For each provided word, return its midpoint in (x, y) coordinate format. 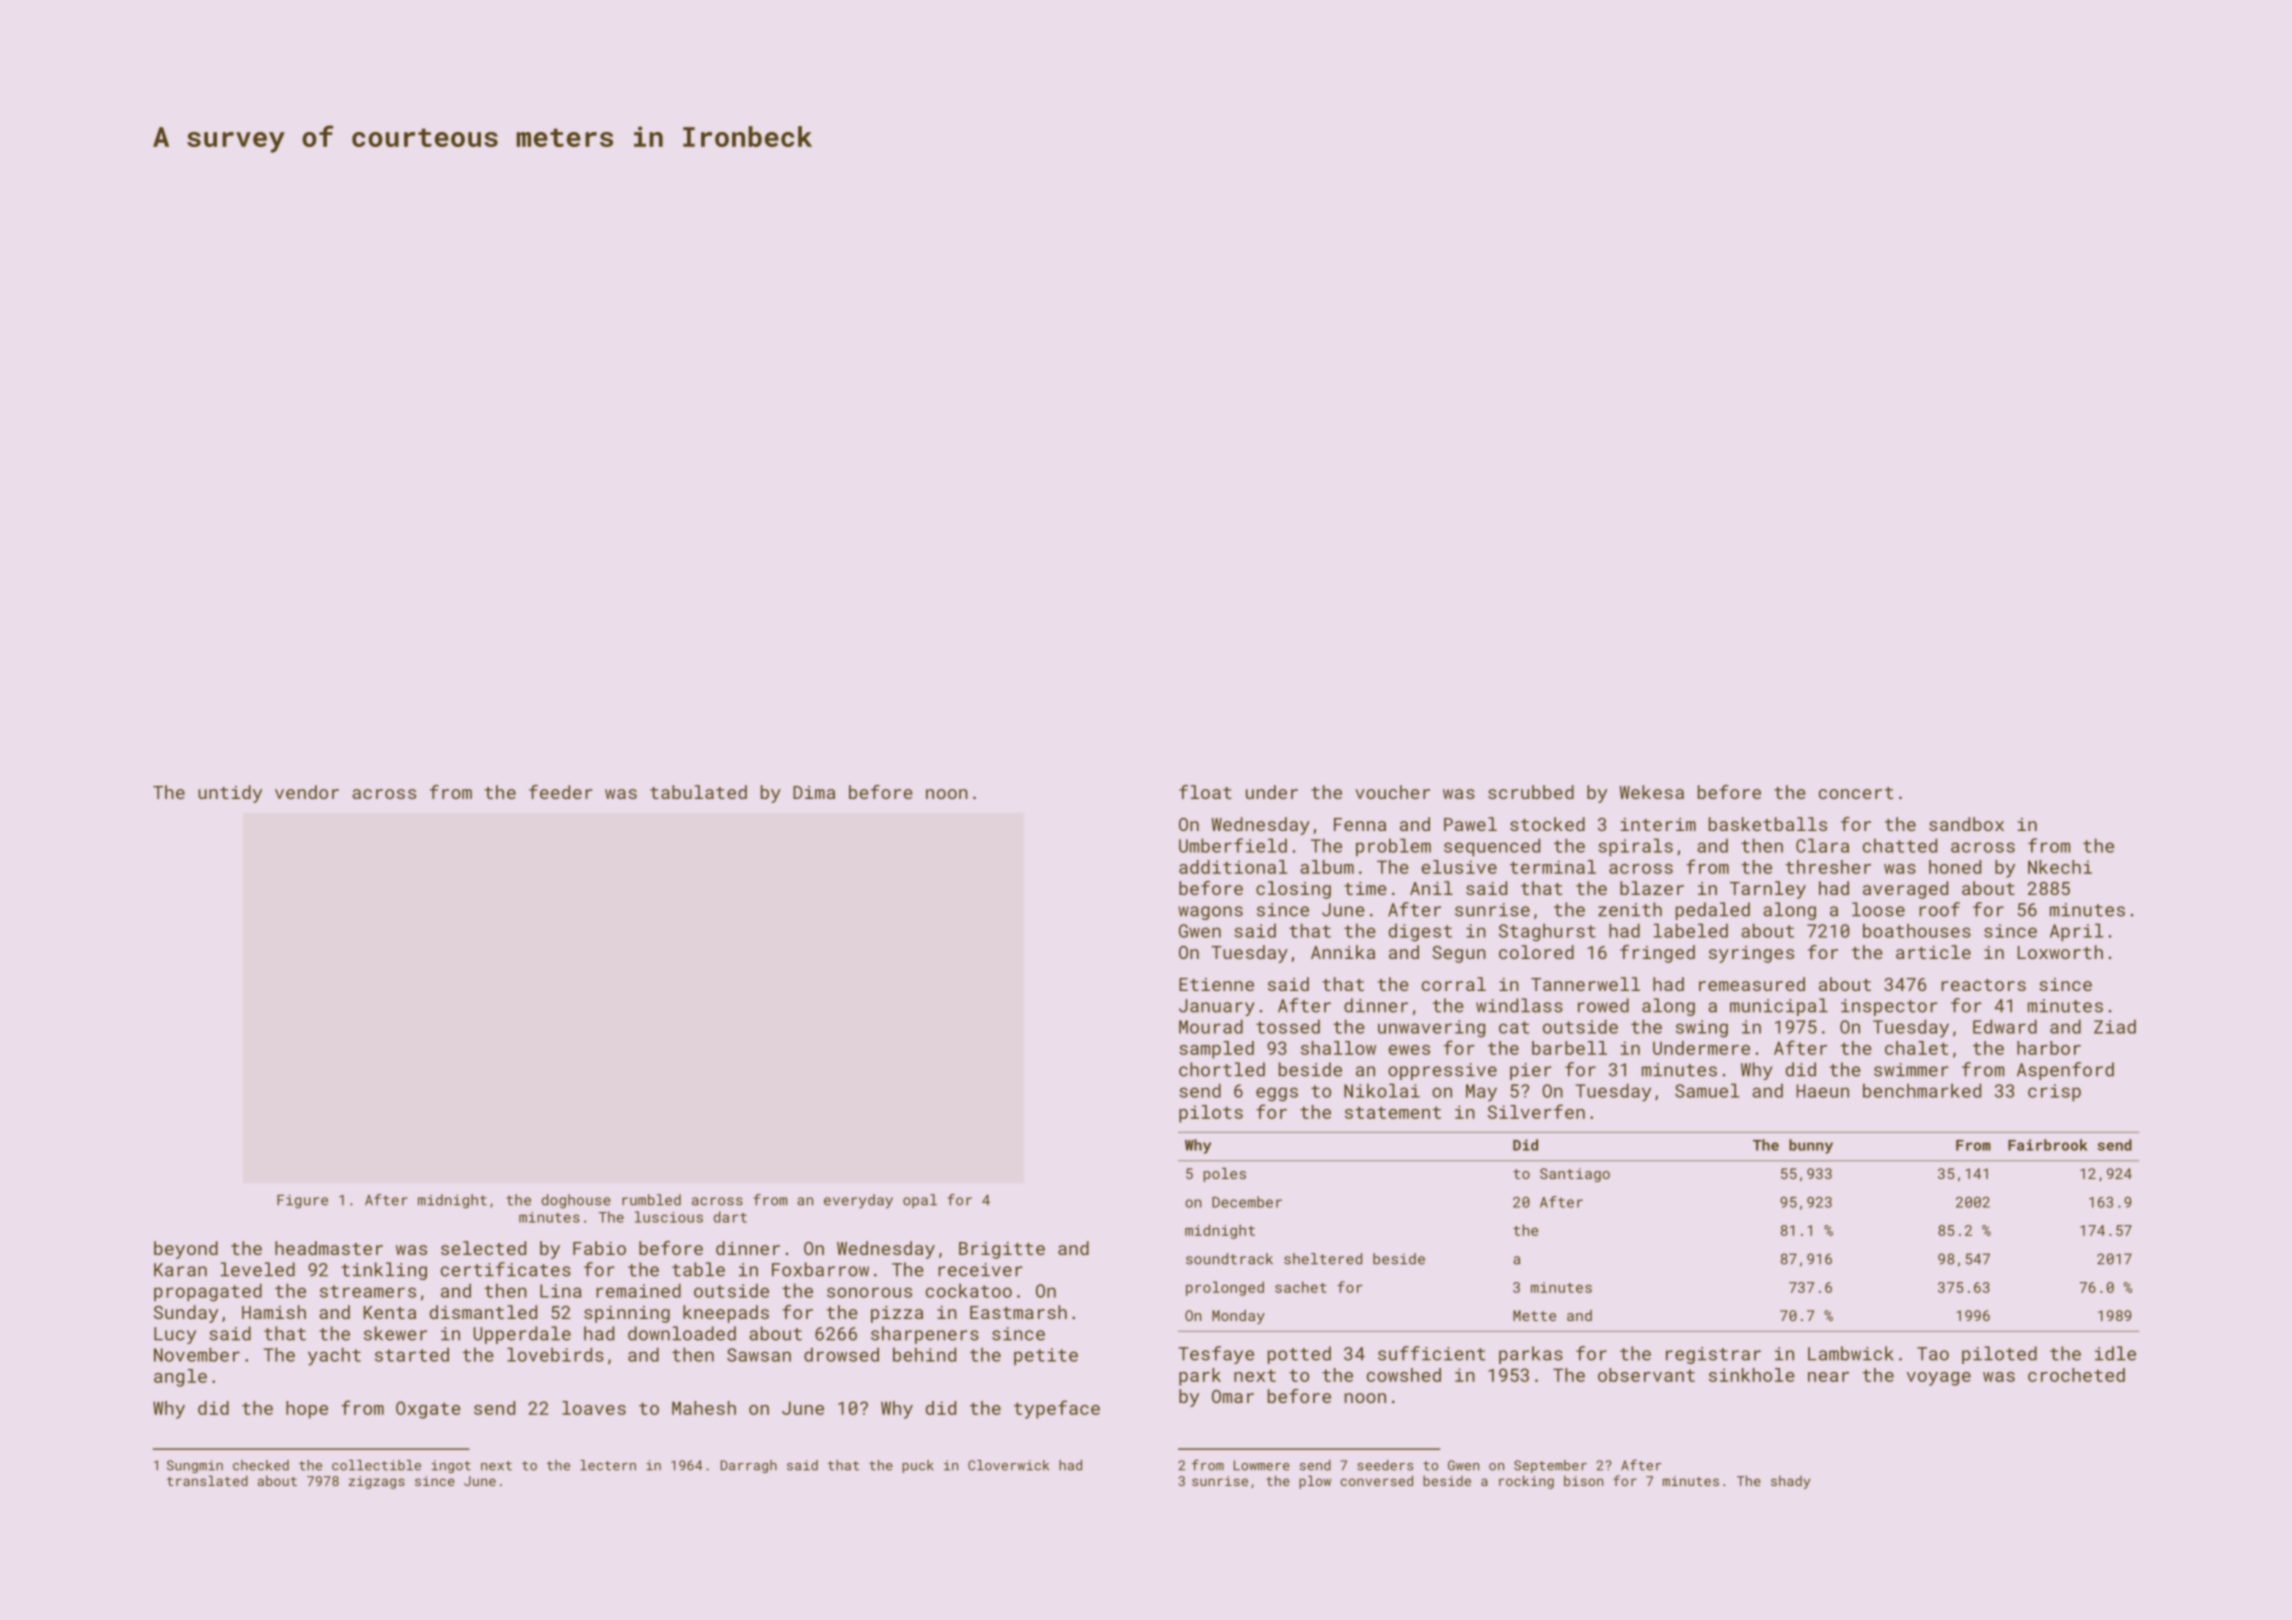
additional (1233, 867)
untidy (230, 794)
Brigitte (1002, 1250)
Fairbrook (2048, 1145)
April (2076, 932)
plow (1315, 1482)
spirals (1636, 847)
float (1205, 792)
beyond (186, 1250)
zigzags (377, 1482)
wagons (1210, 913)
